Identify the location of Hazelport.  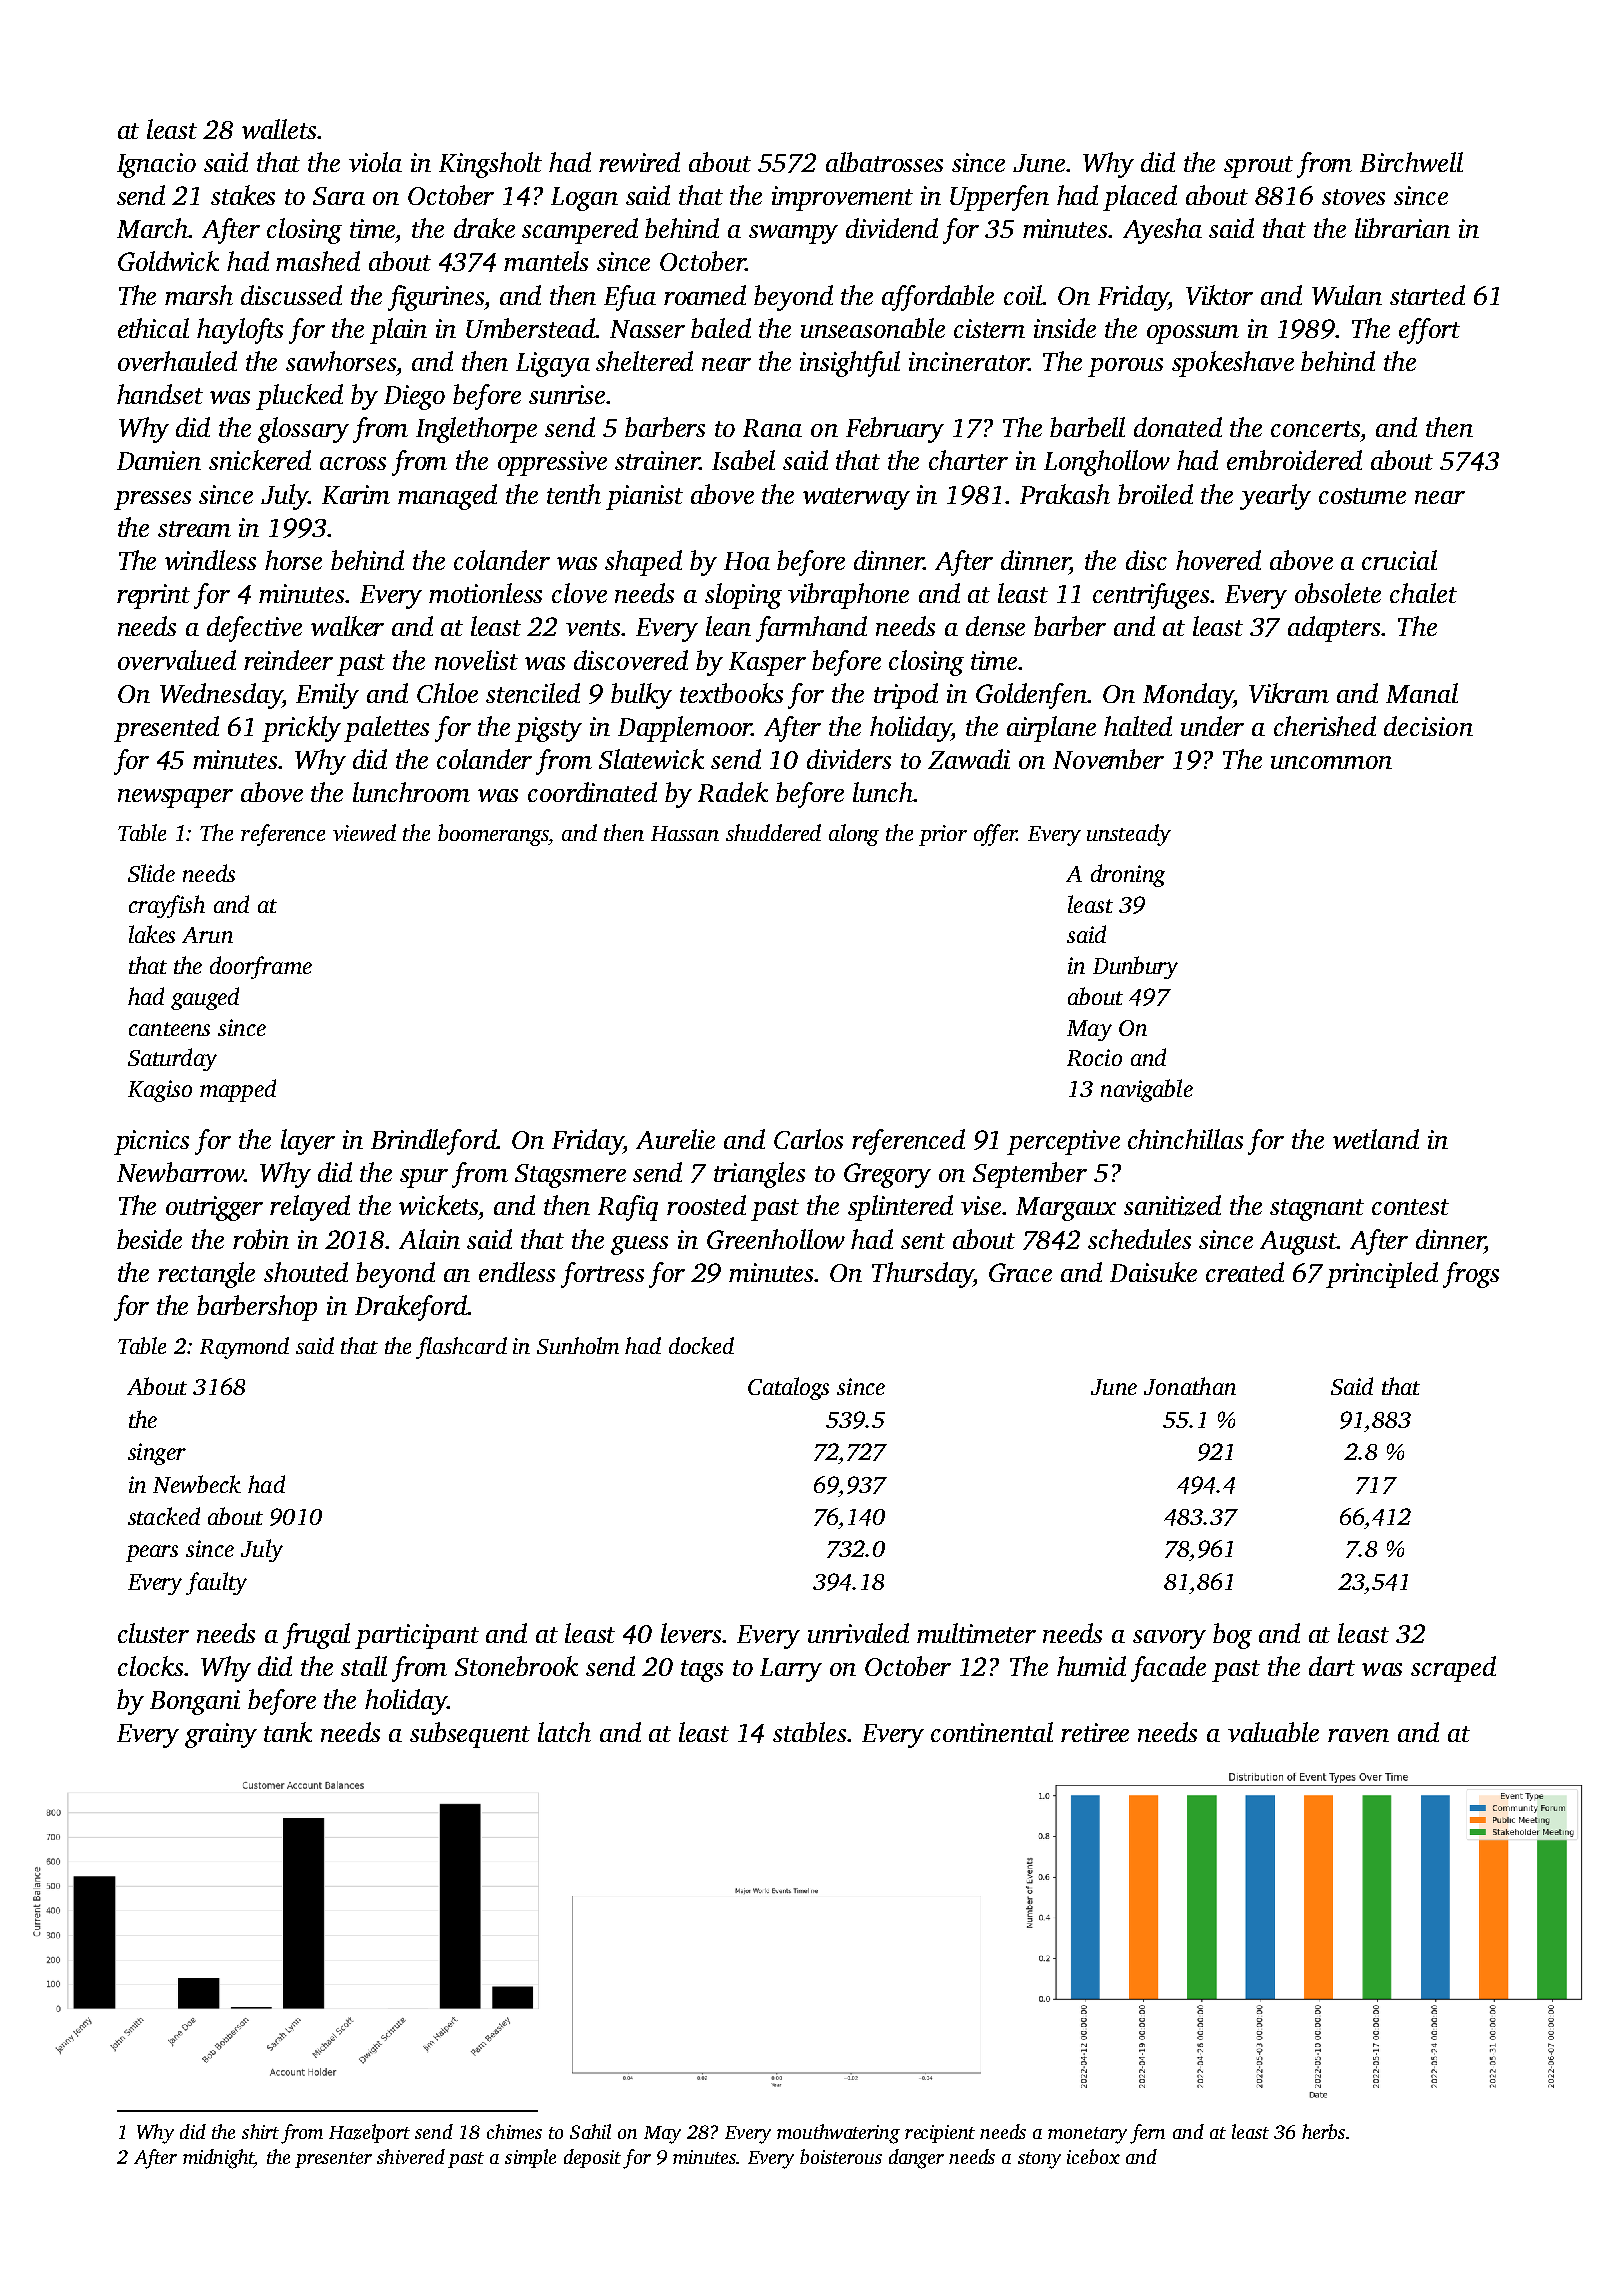
(369, 2133).
